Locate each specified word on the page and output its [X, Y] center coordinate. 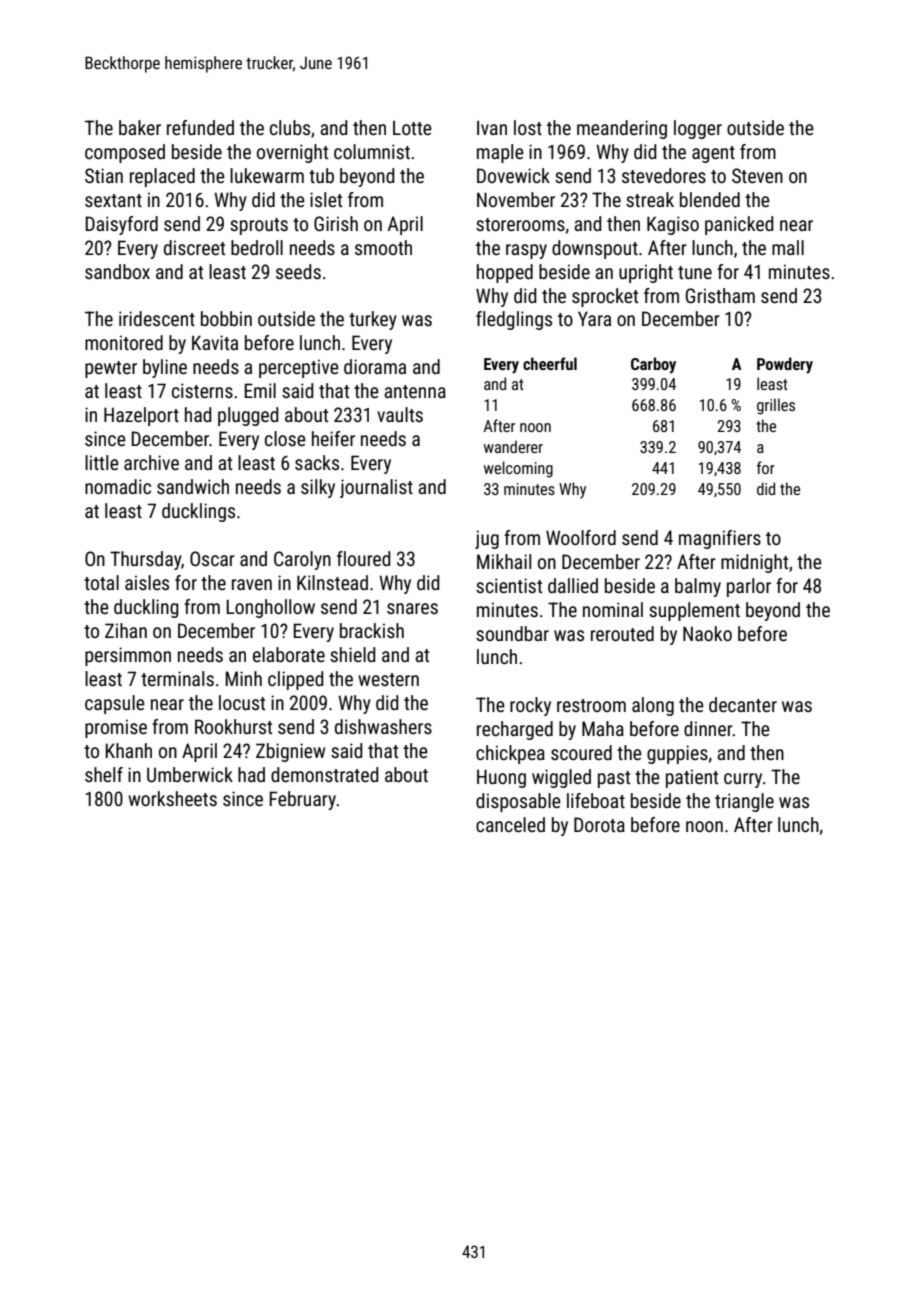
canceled [510, 824]
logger [698, 129]
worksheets [172, 798]
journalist [376, 488]
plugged [248, 416]
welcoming [518, 469]
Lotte [412, 128]
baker [140, 127]
